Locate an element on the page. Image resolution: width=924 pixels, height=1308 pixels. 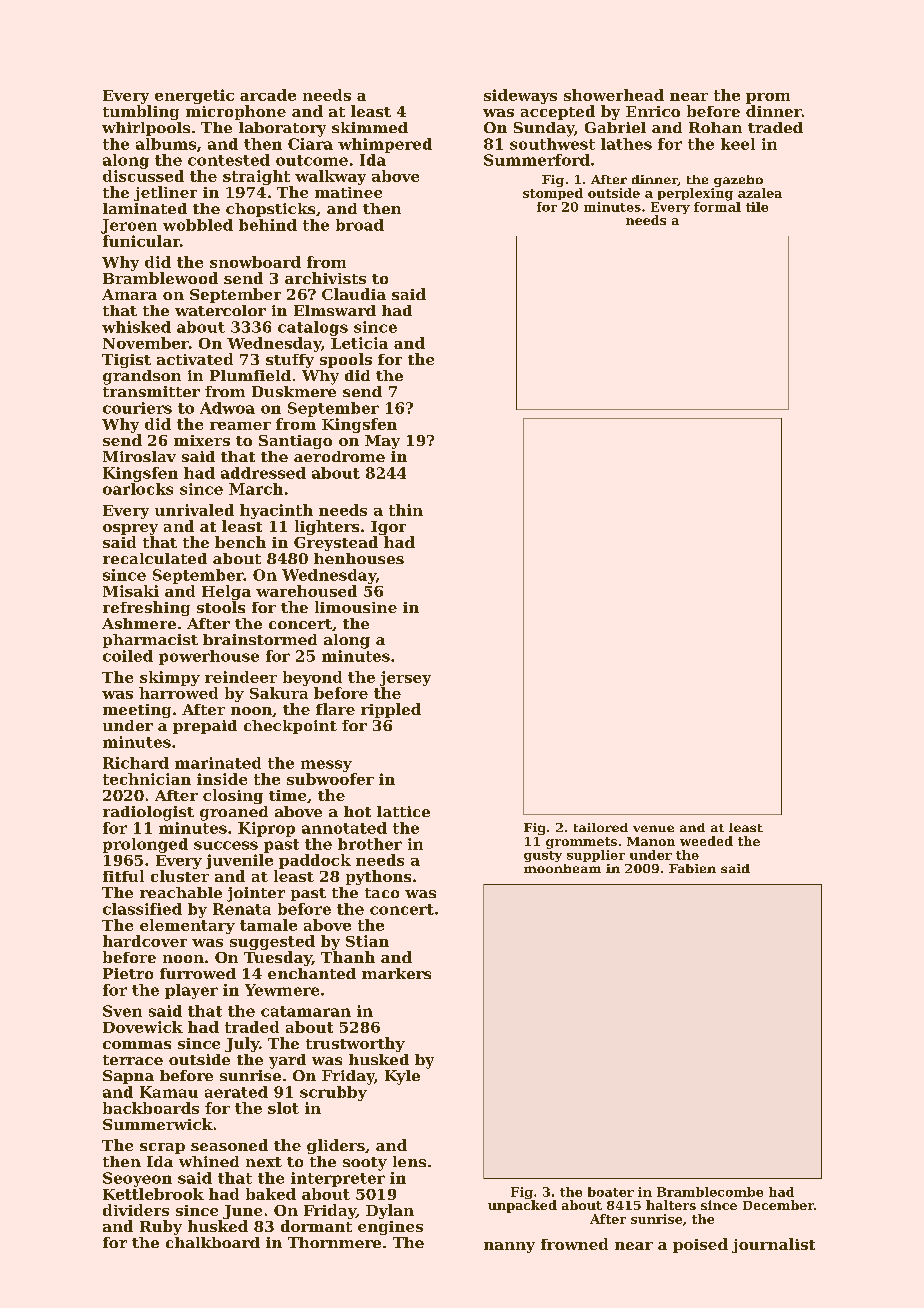
Richard is located at coordinates (136, 763).
